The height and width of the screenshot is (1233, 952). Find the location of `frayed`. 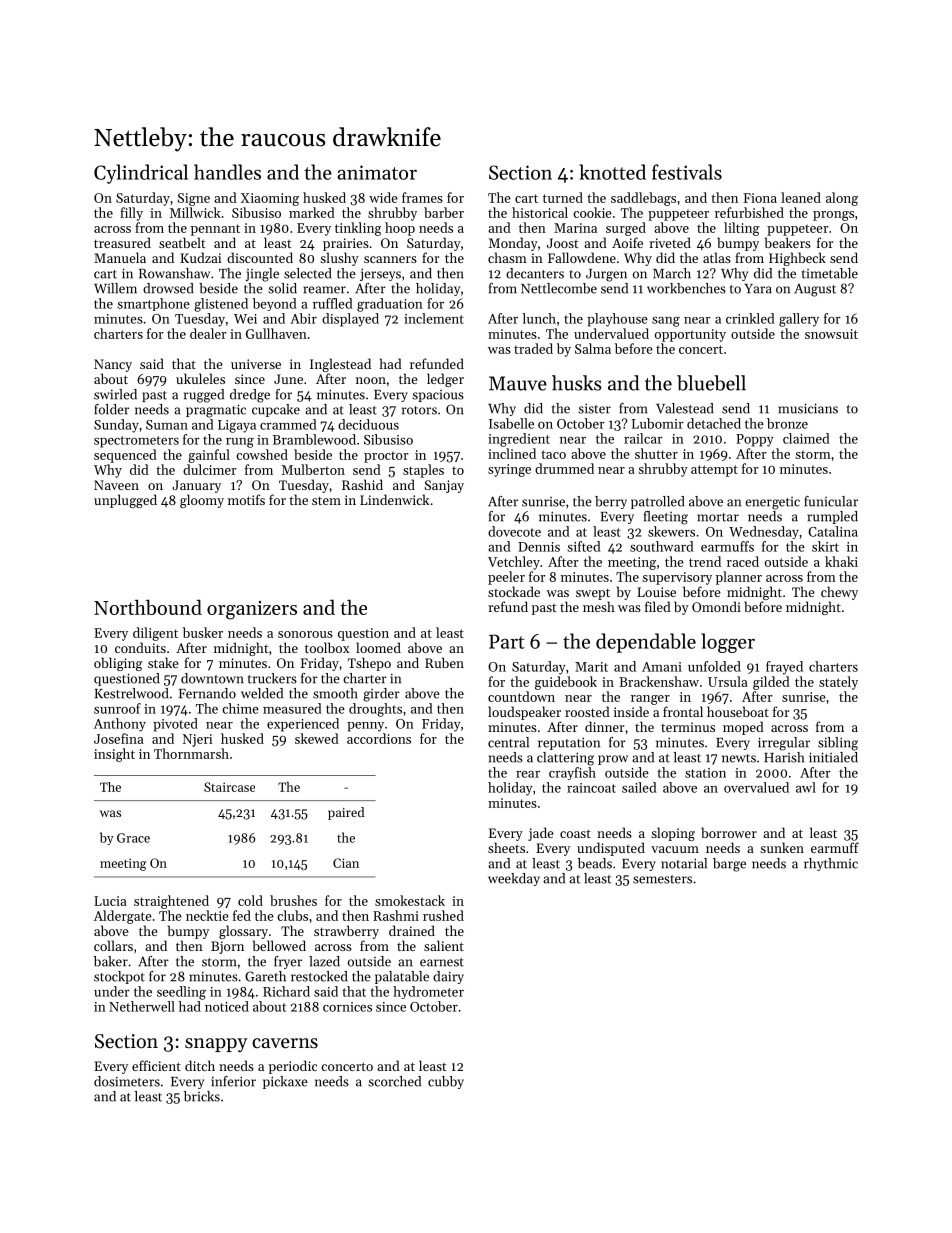

frayed is located at coordinates (784, 668).
